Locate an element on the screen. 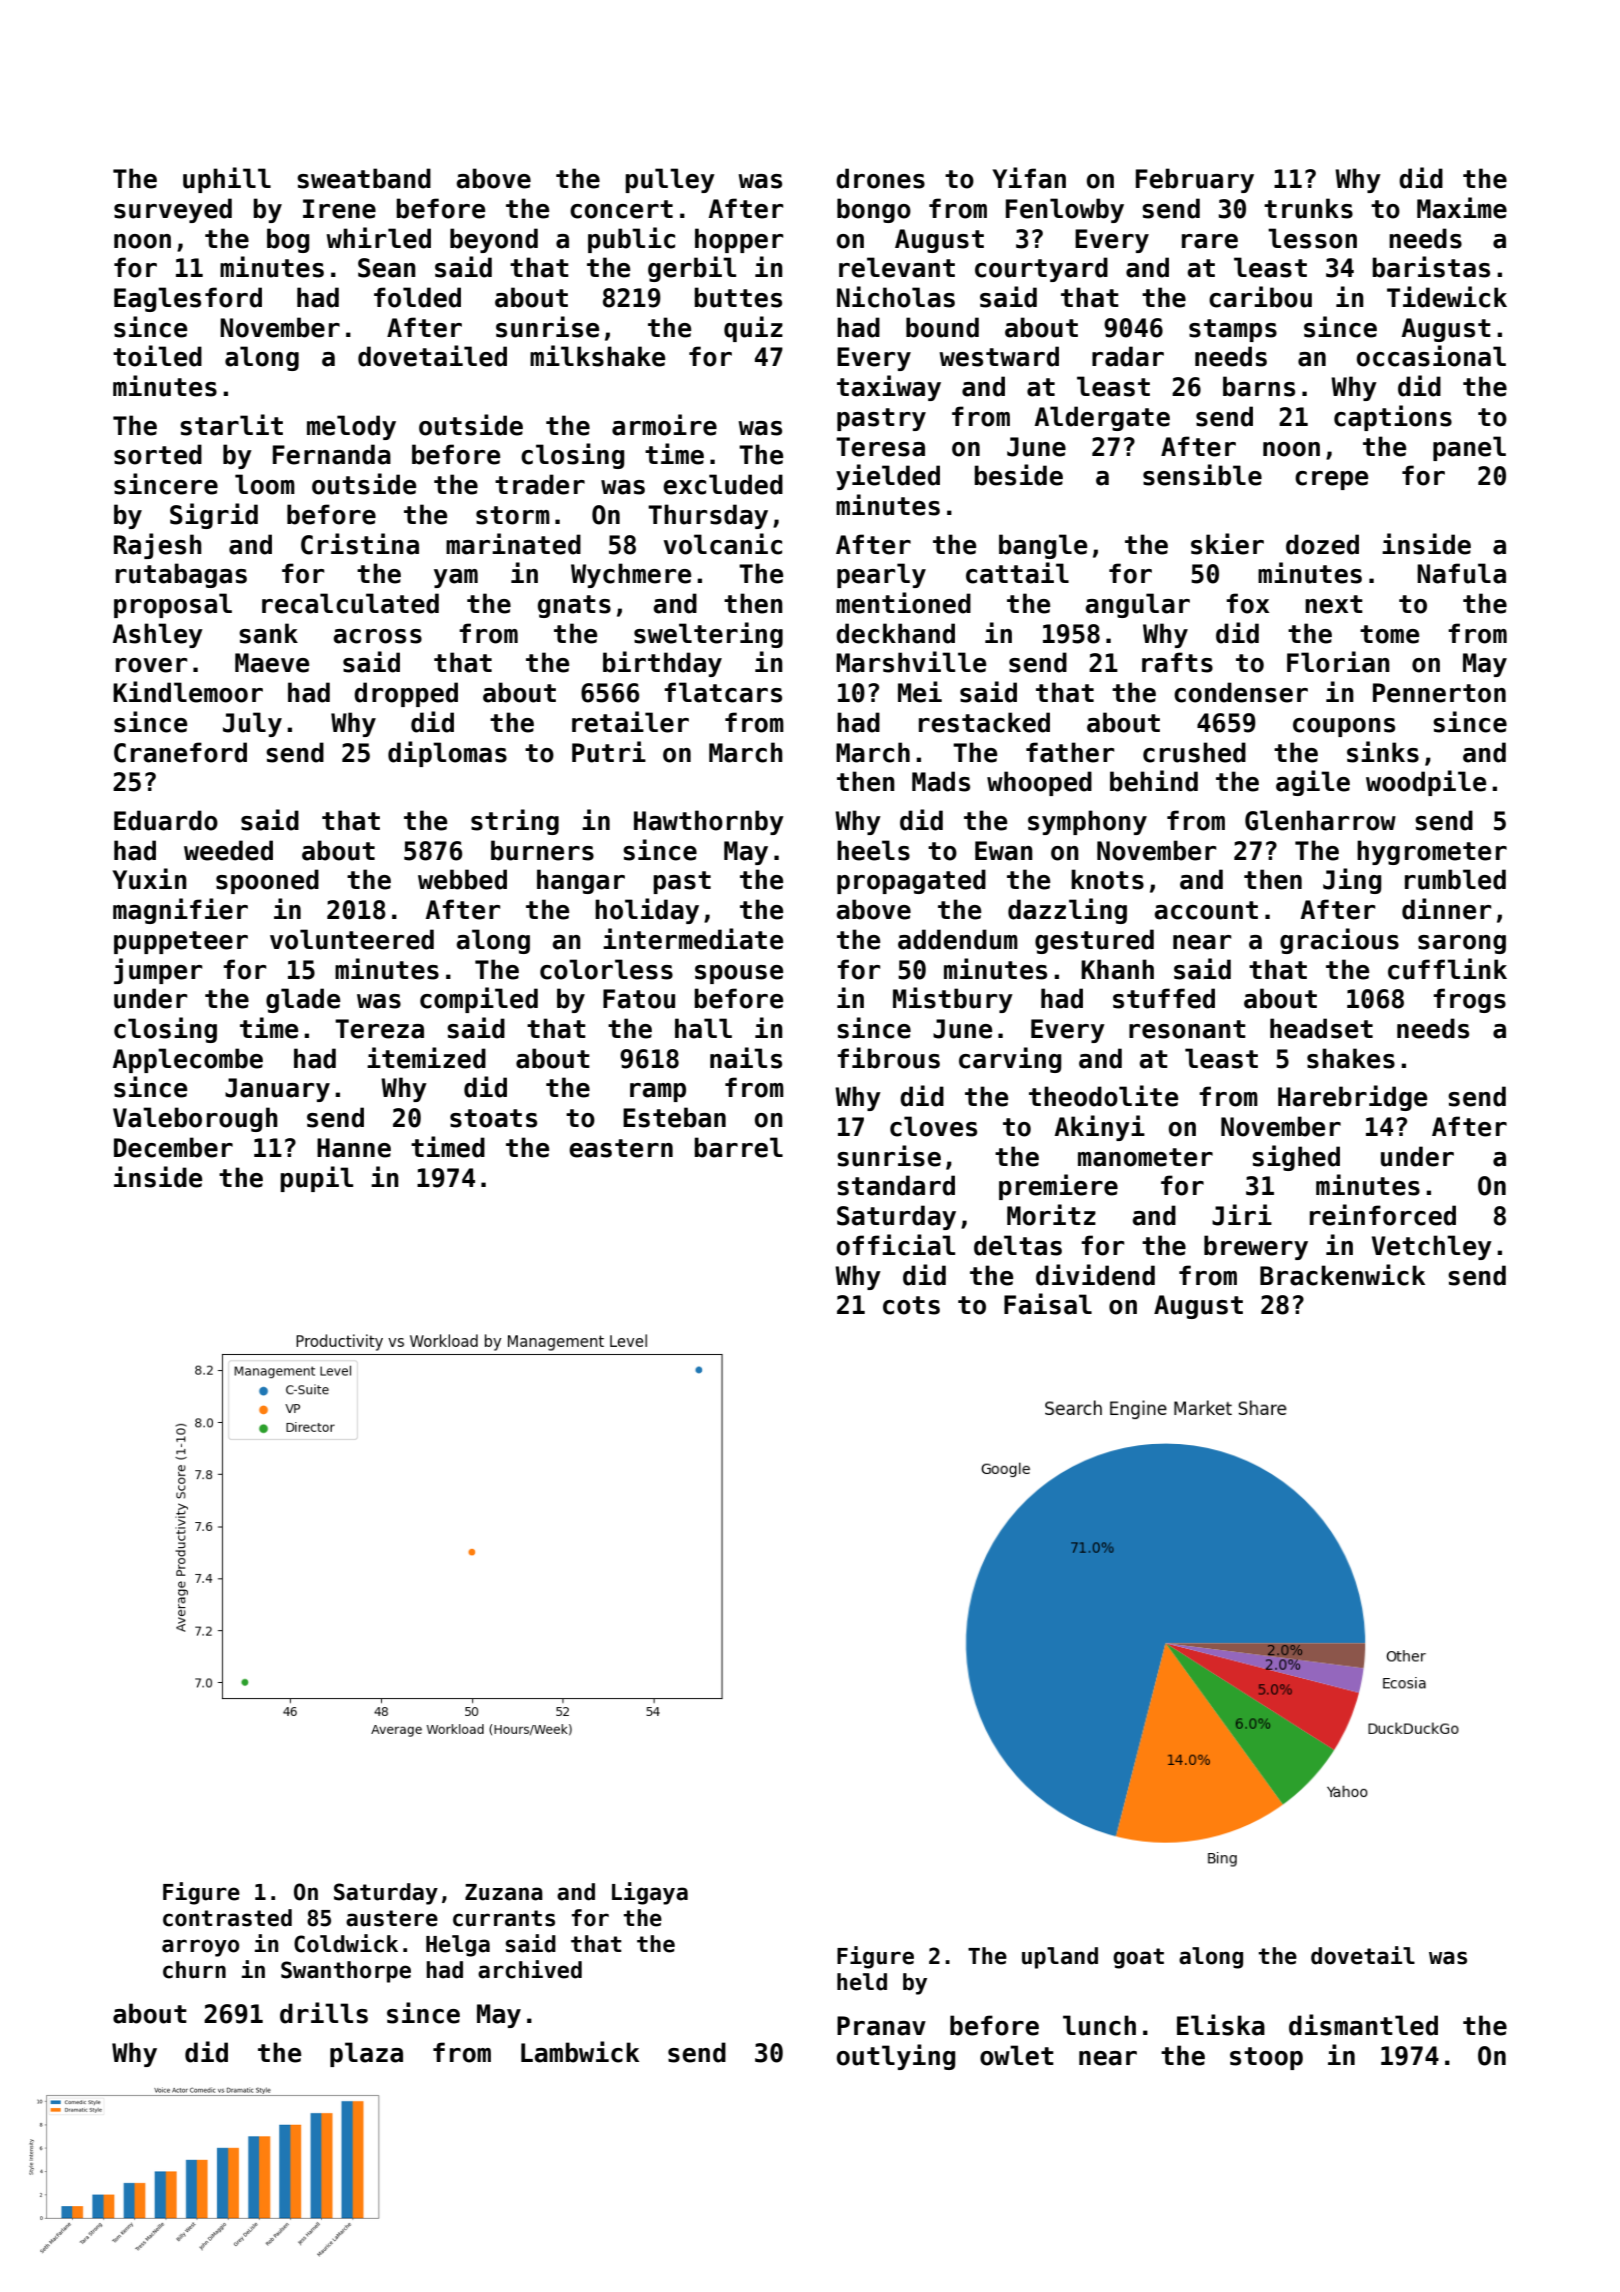 The height and width of the screenshot is (2292, 1620). drills is located at coordinates (324, 2013).
